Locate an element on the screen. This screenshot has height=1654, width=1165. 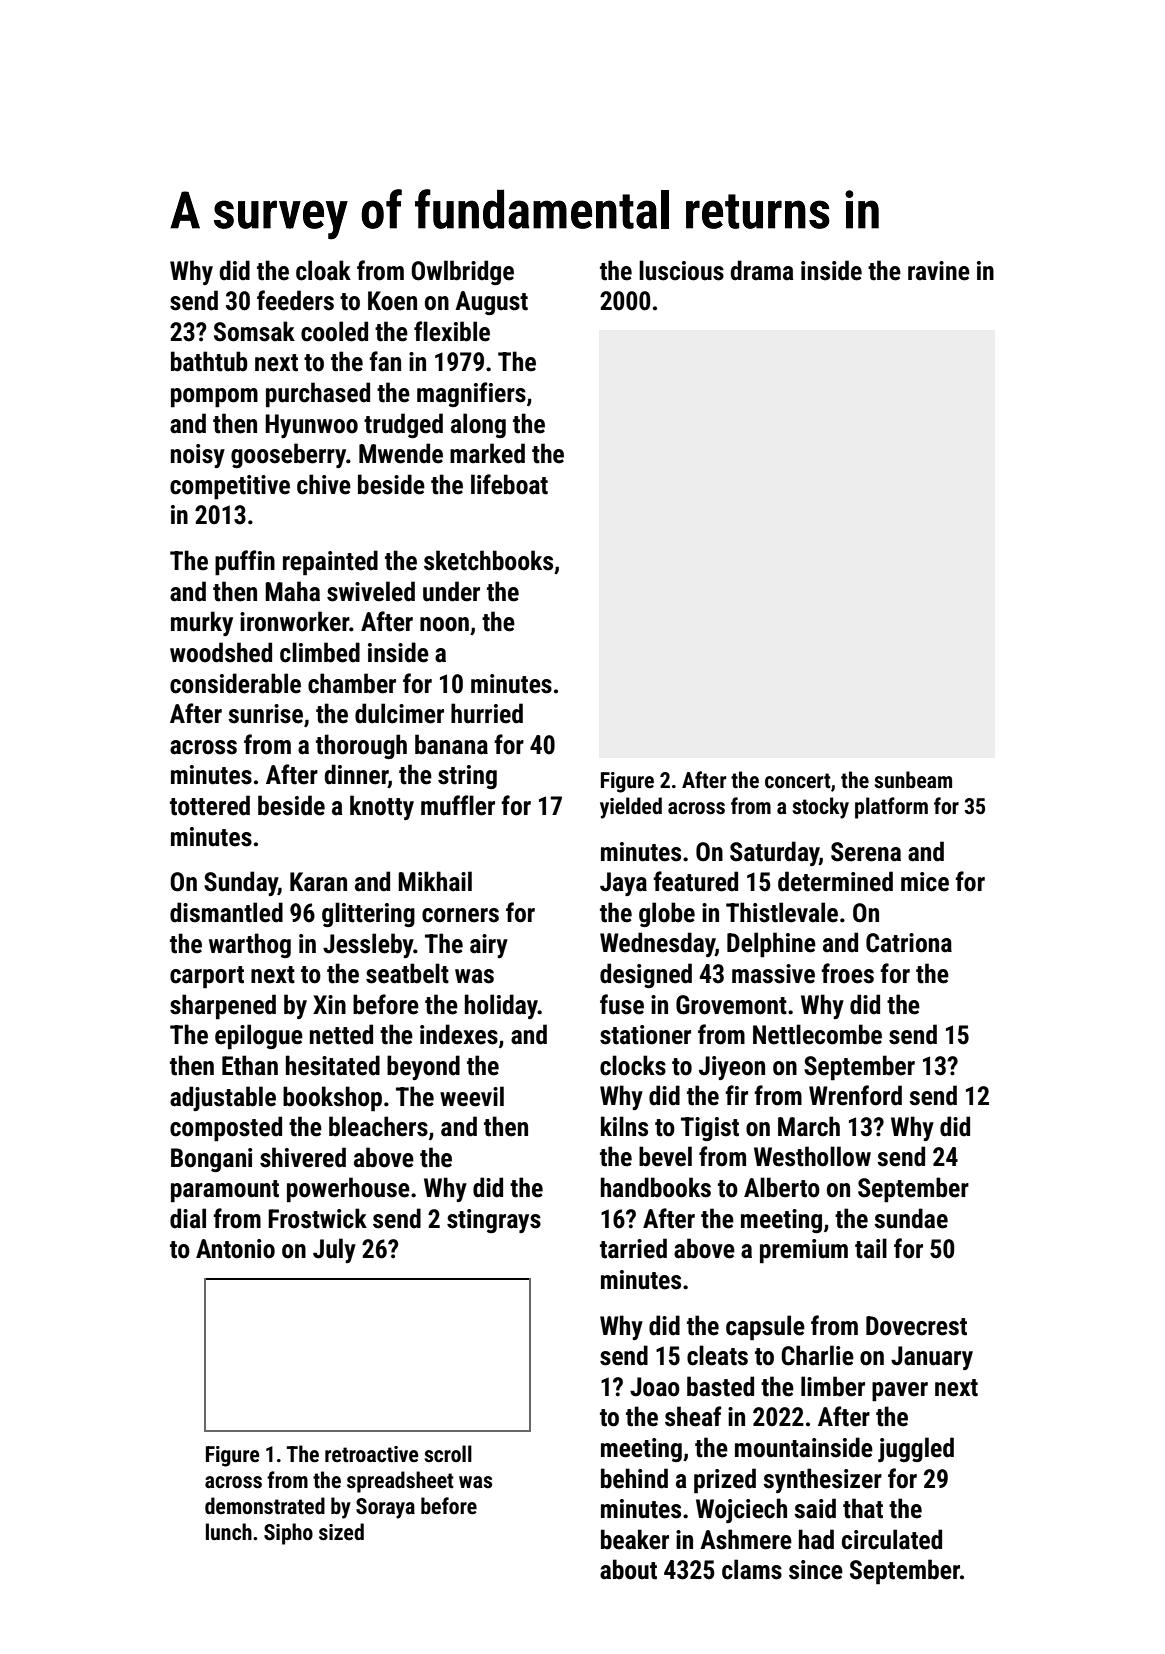
Bongani is located at coordinates (211, 1160).
